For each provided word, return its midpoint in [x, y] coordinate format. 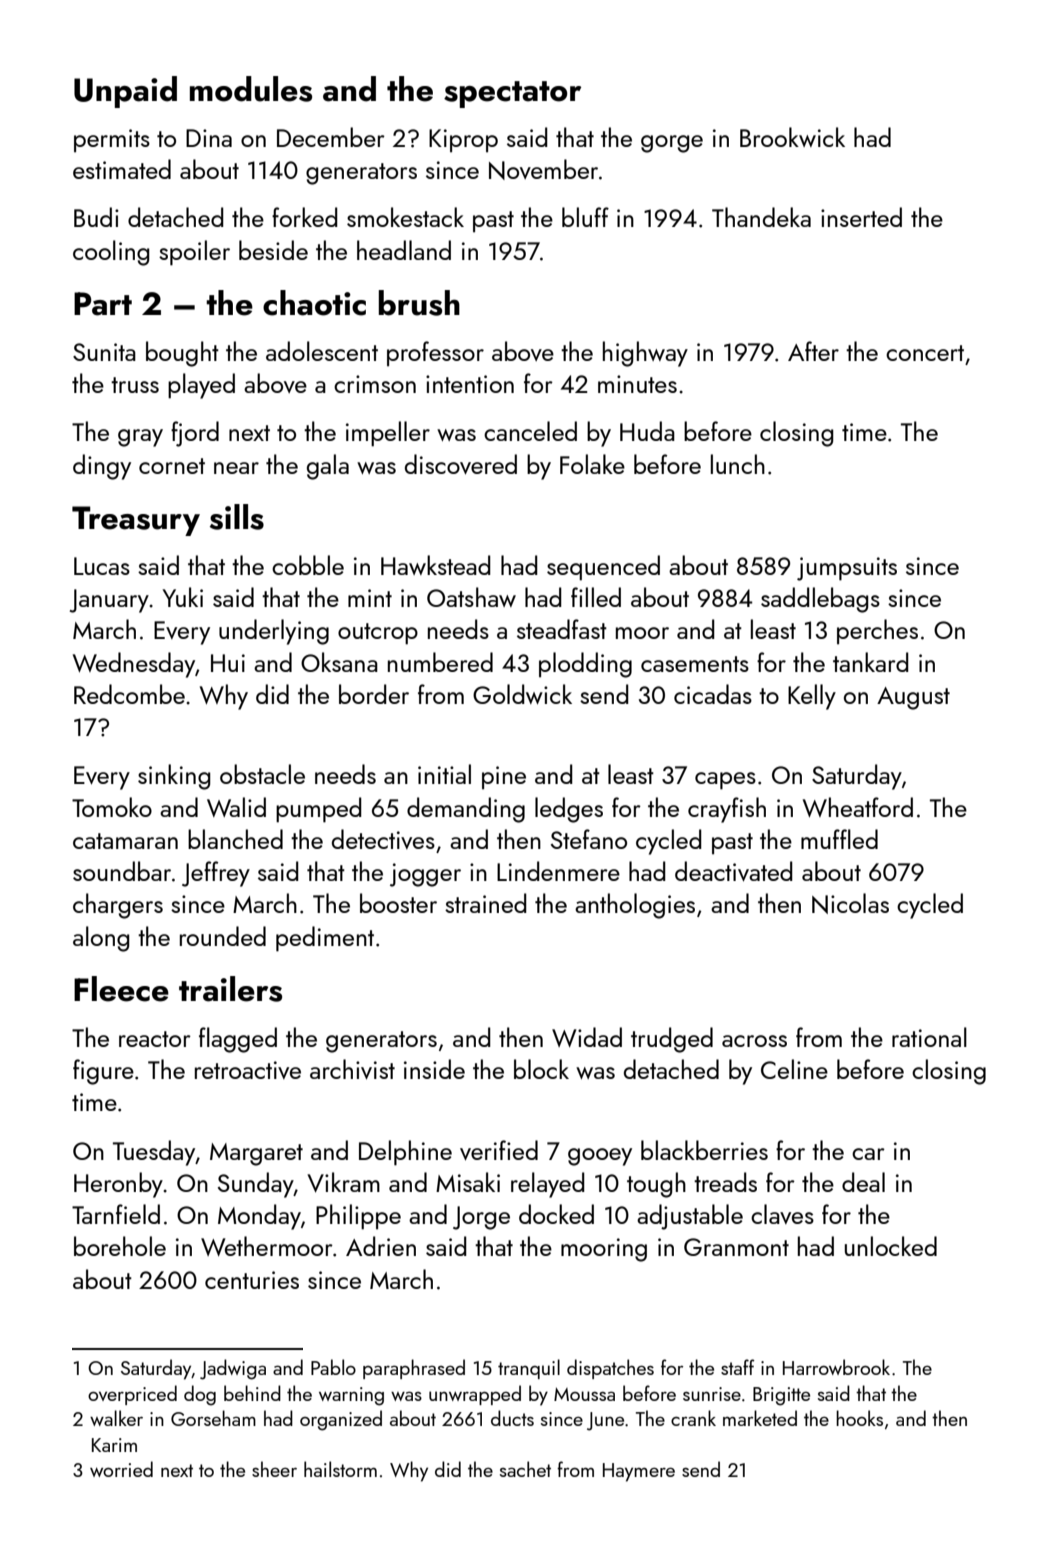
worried [121, 1469]
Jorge [481, 1218]
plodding [585, 665]
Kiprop [463, 141]
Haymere [639, 1472]
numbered [440, 662]
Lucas [102, 566]
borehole [120, 1246]
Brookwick [792, 137]
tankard [871, 662]
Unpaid [125, 92]
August [913, 698]
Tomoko [112, 807]
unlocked [891, 1246]
